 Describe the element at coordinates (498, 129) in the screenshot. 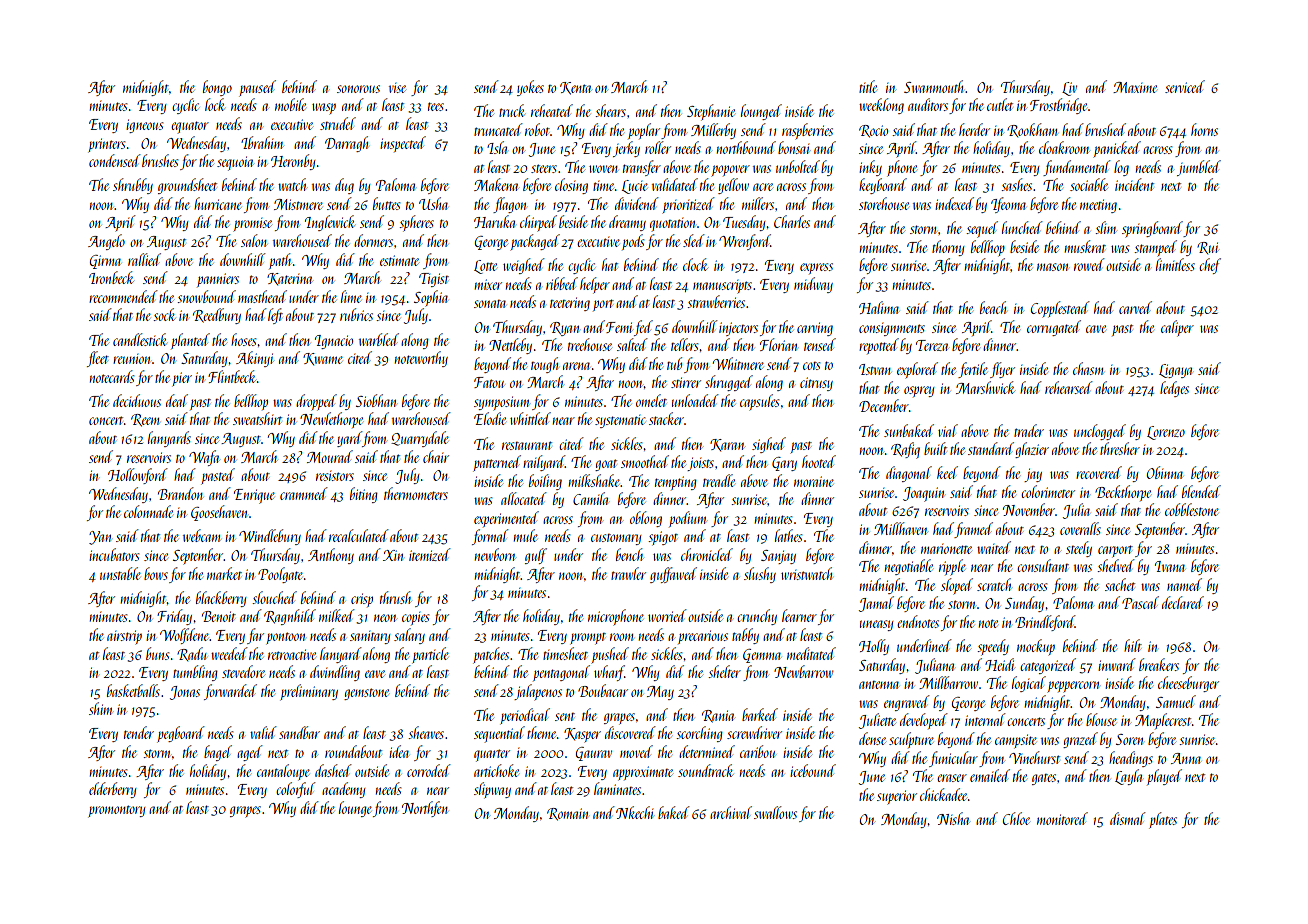

I see `truncated` at that location.
